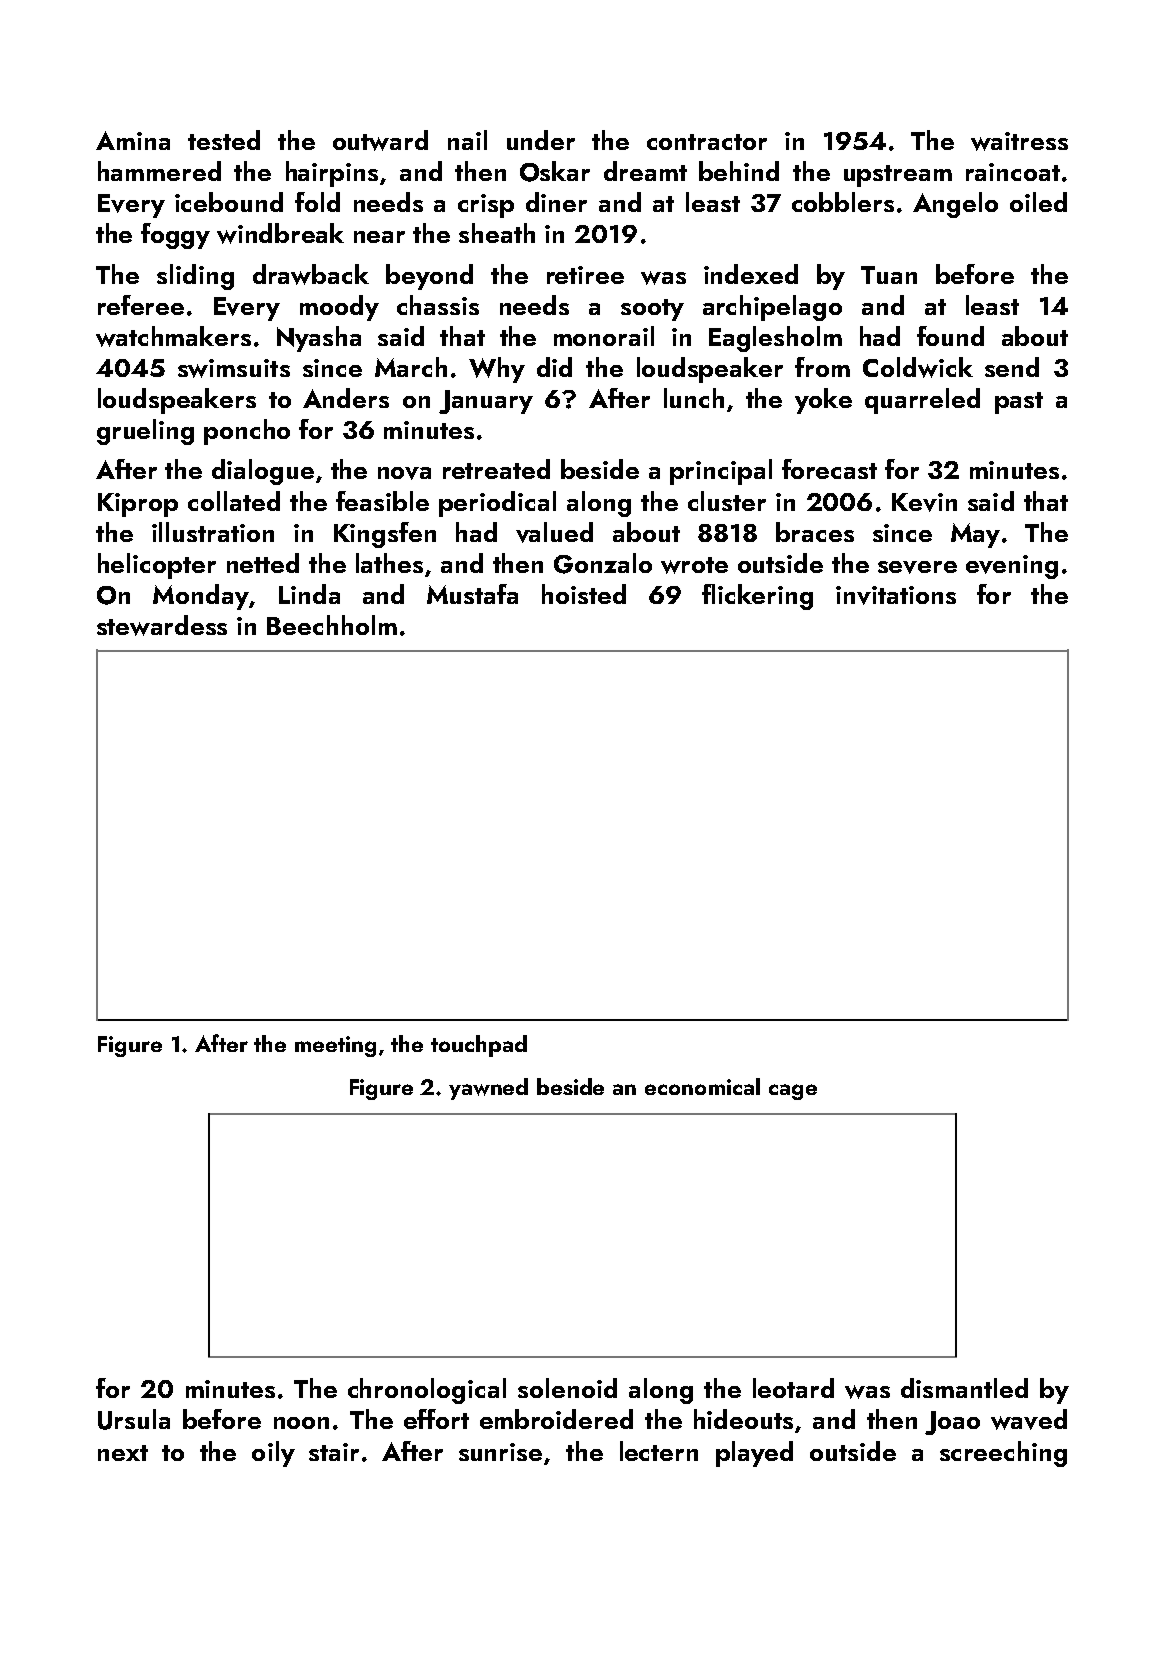  Describe the element at coordinates (694, 565) in the image. I see `wrote` at that location.
